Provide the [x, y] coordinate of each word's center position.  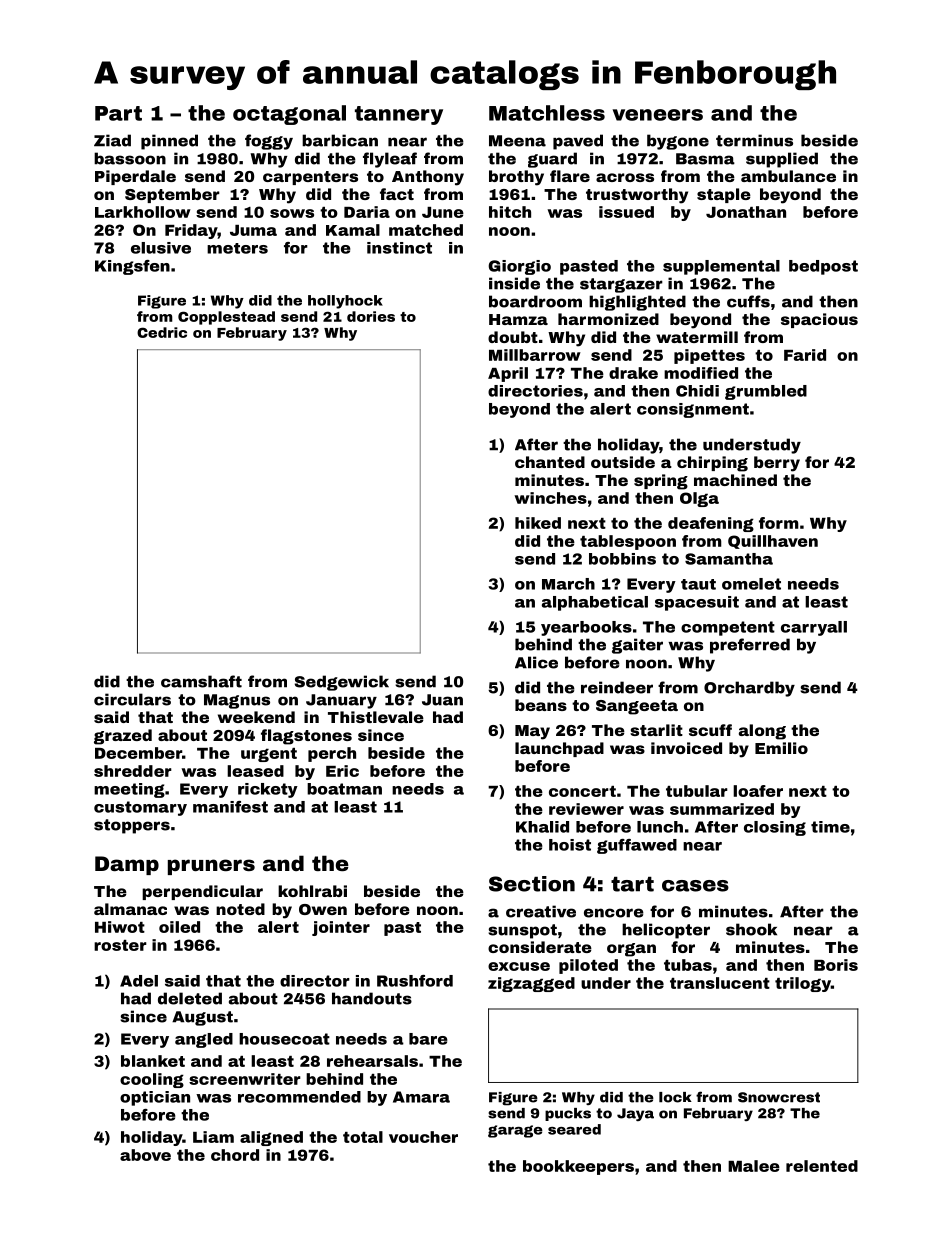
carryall [814, 628]
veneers [658, 115]
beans [541, 705]
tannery [399, 115]
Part [118, 113]
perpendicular [202, 892]
